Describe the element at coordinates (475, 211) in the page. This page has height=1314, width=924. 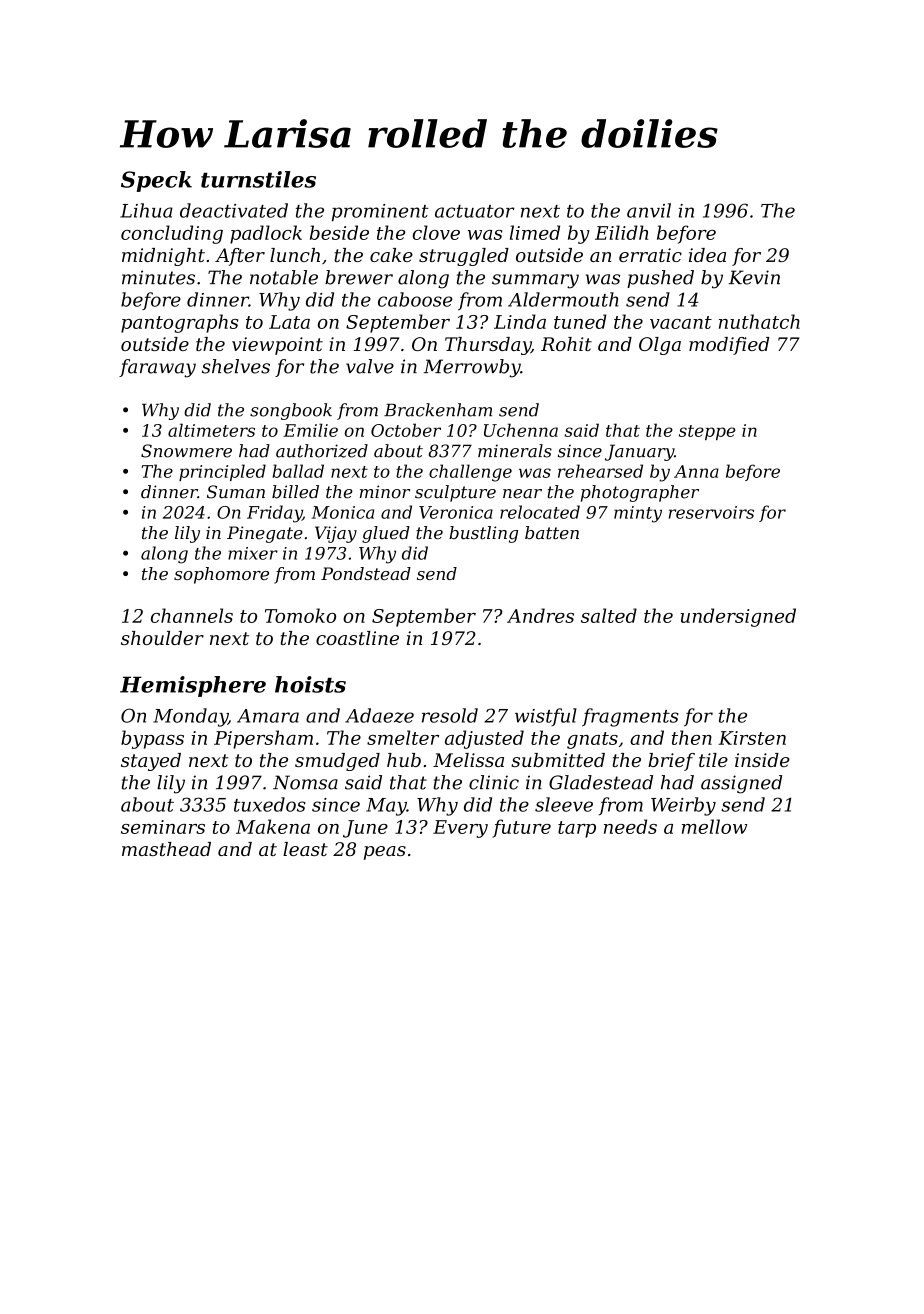
I see `actuator` at that location.
